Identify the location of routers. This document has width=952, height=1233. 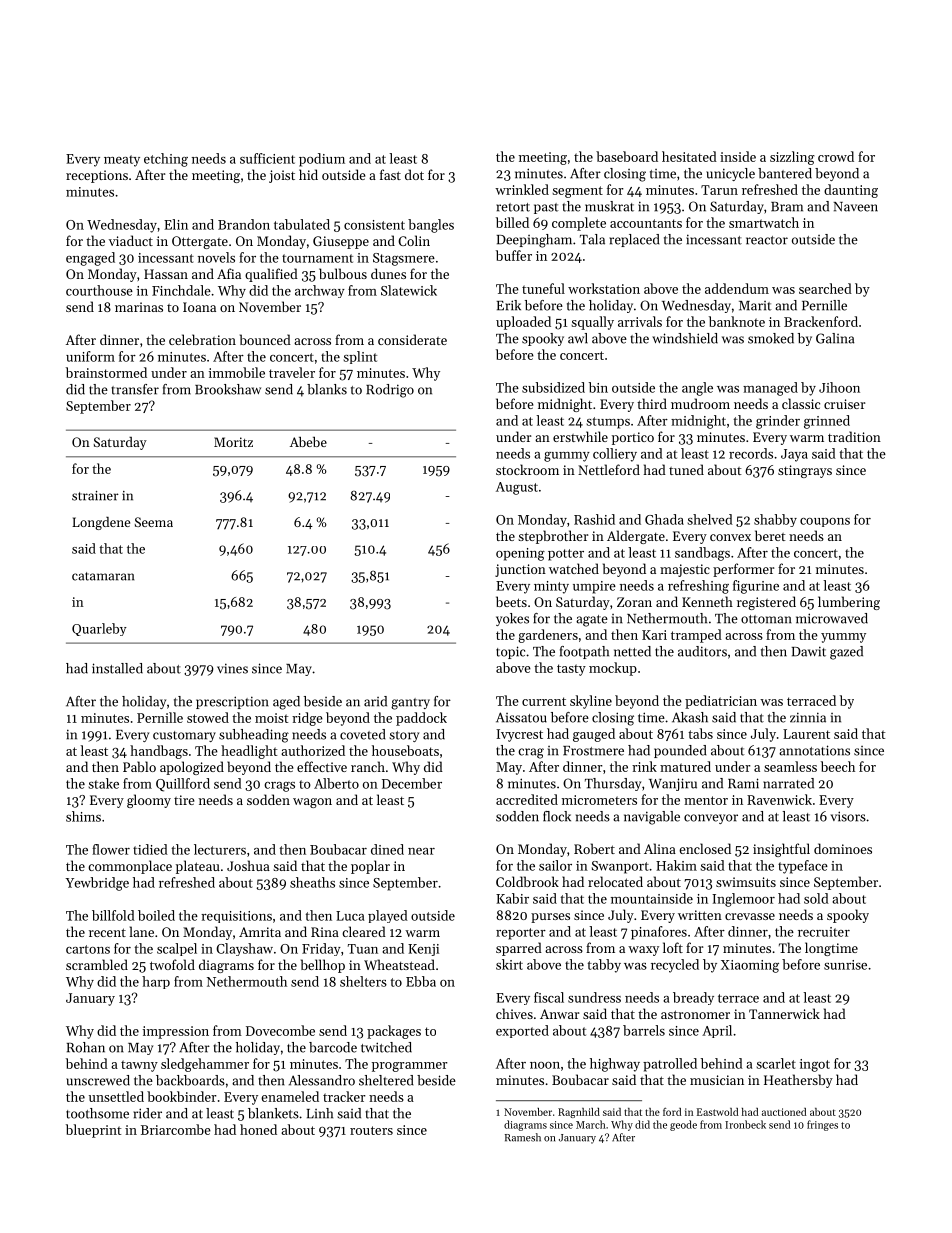
(371, 1130).
